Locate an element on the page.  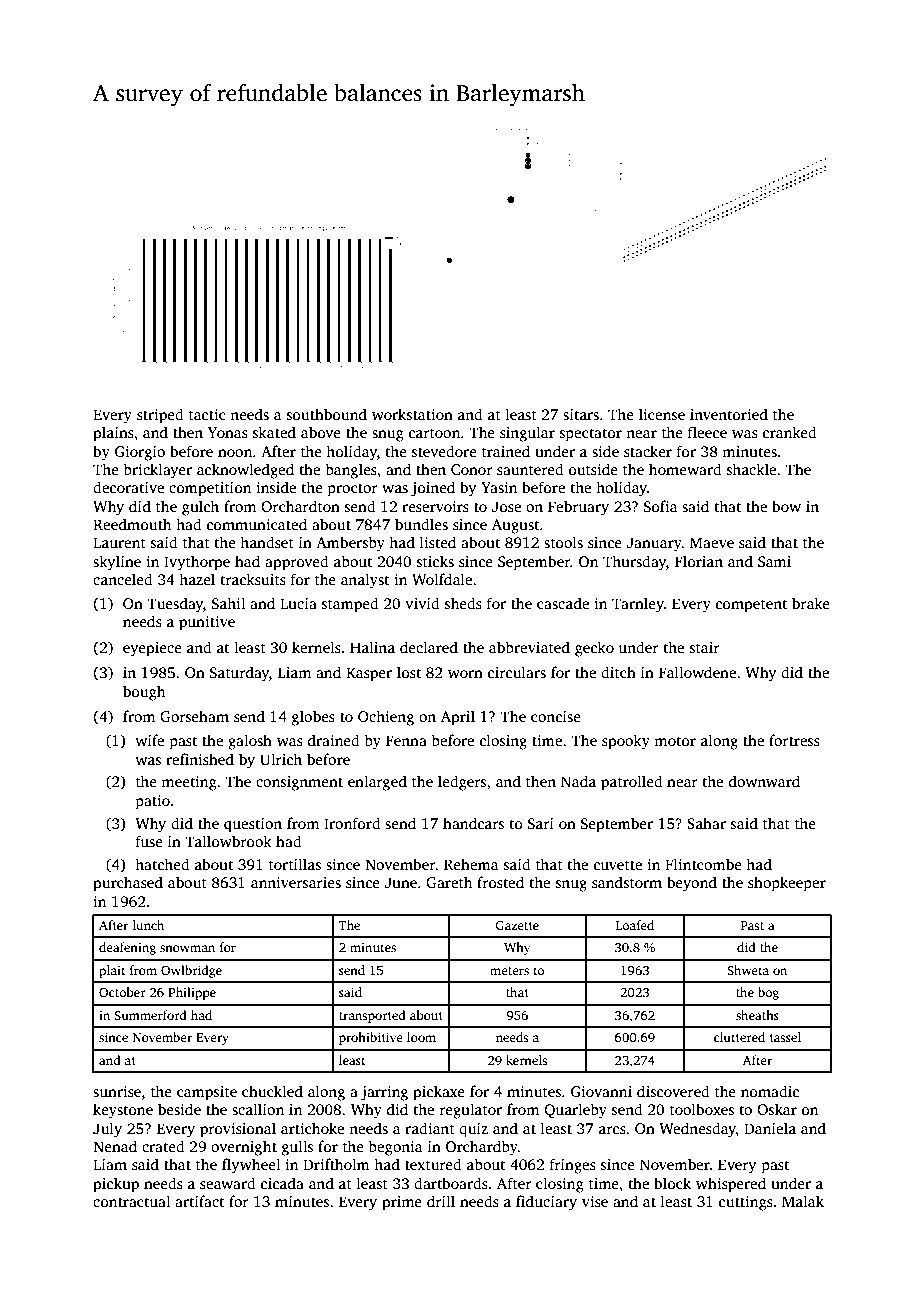
seaward is located at coordinates (228, 1183).
